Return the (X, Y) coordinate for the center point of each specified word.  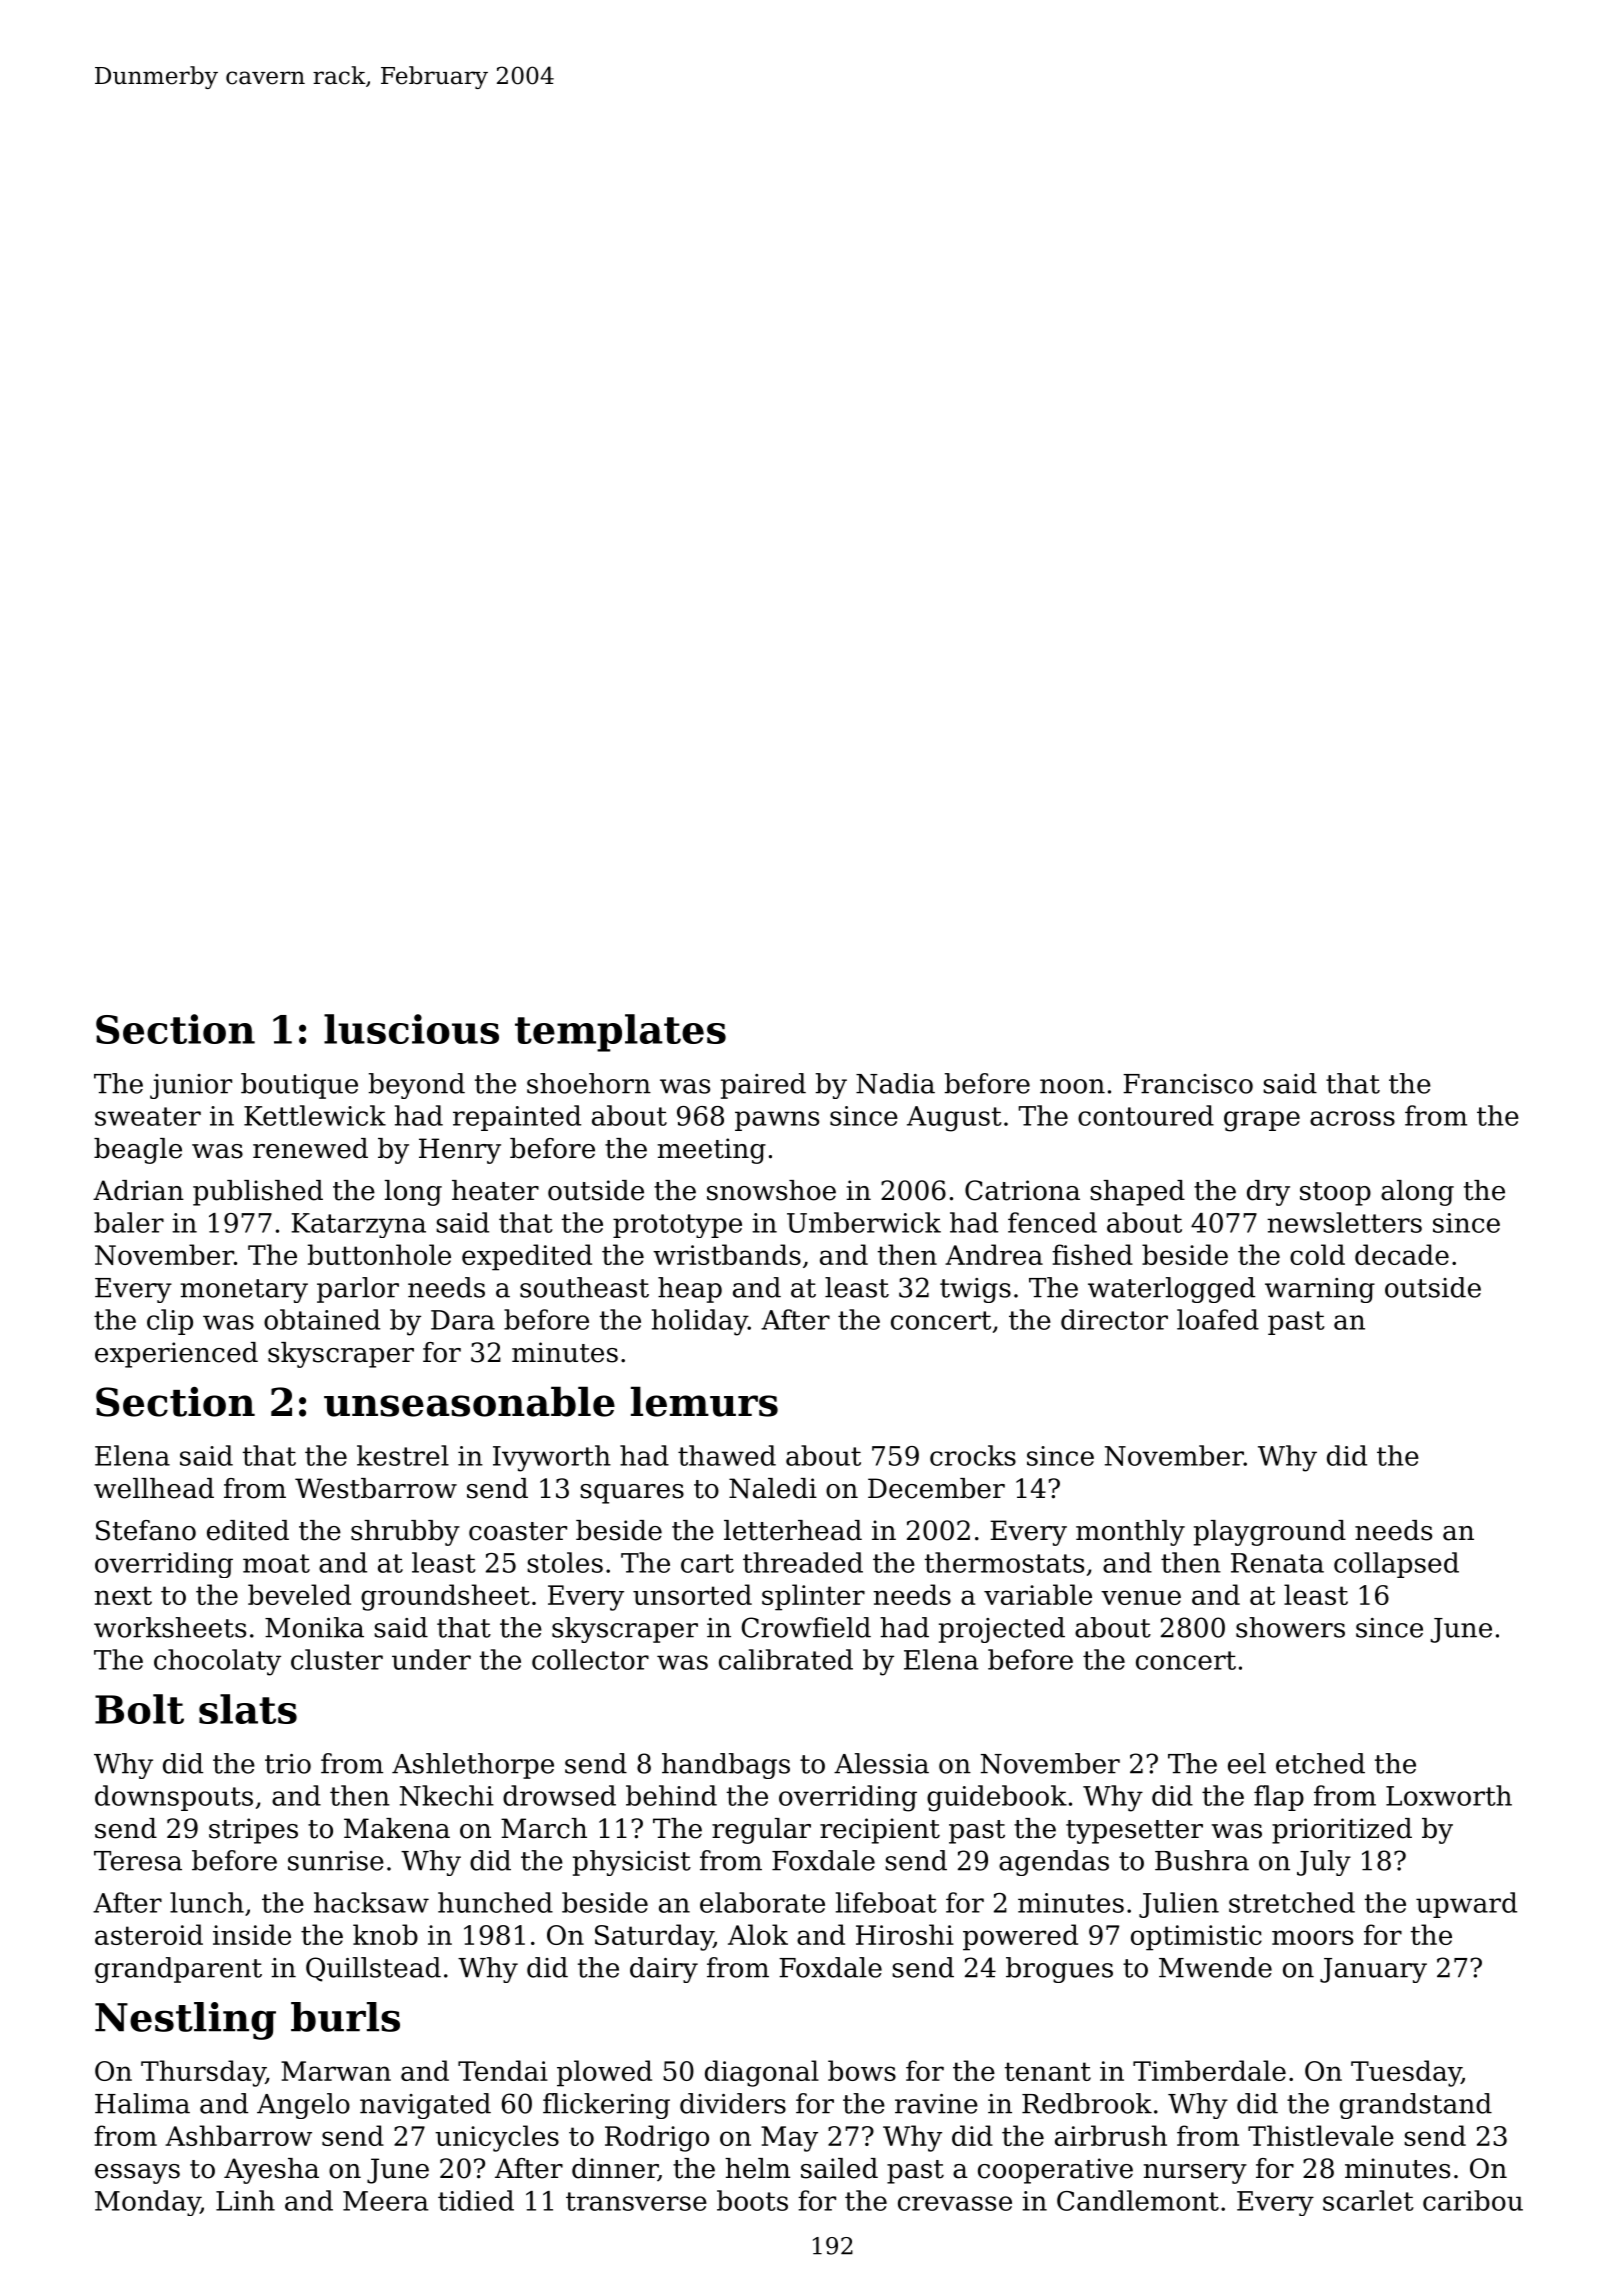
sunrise (336, 1861)
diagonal (762, 2073)
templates (620, 1033)
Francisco (1188, 1084)
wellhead (154, 1488)
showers (1290, 1627)
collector (590, 1659)
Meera (386, 2201)
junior (191, 1086)
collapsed (1396, 1565)
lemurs (704, 1401)
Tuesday (1406, 2073)
